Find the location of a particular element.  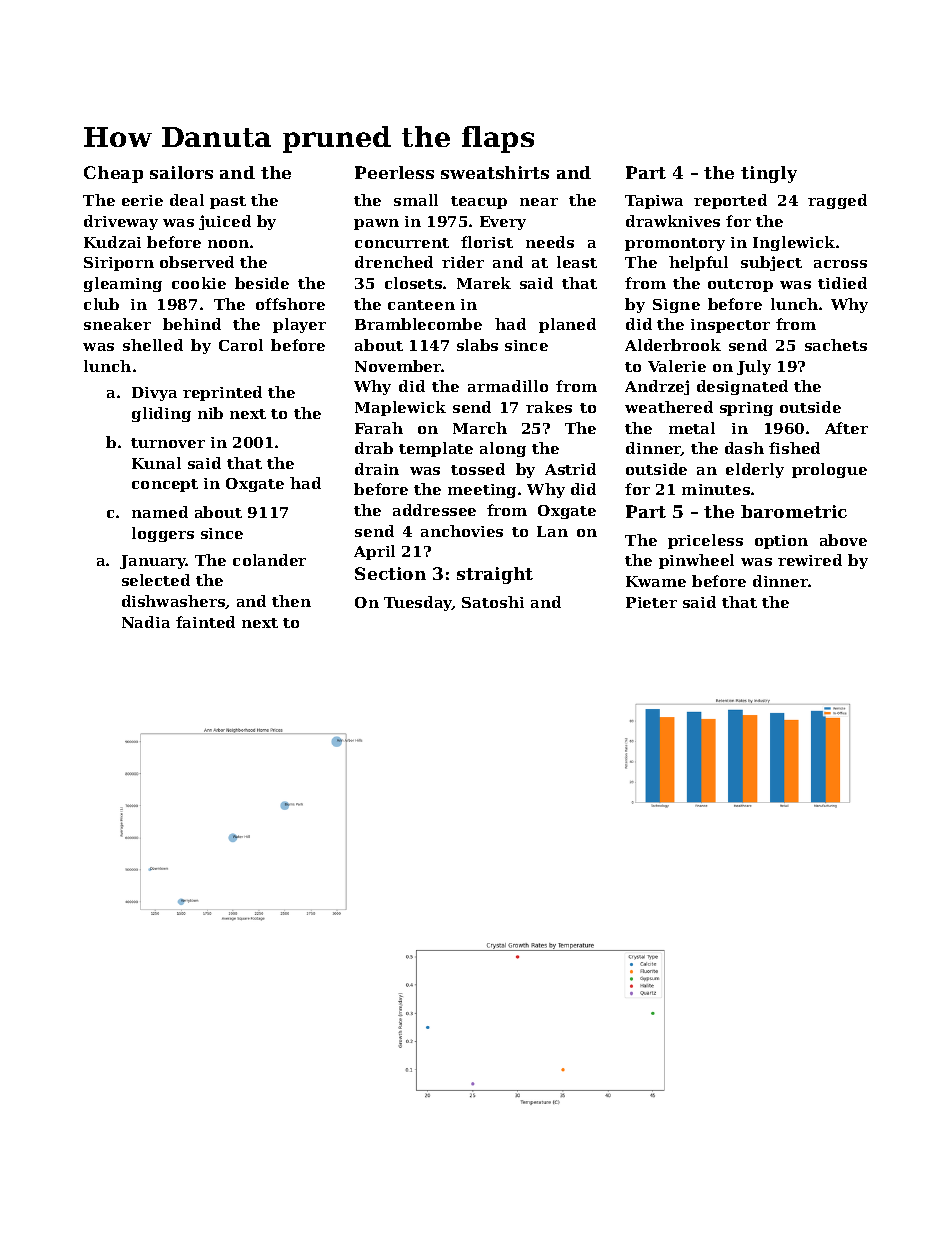

shelled is located at coordinates (153, 345).
